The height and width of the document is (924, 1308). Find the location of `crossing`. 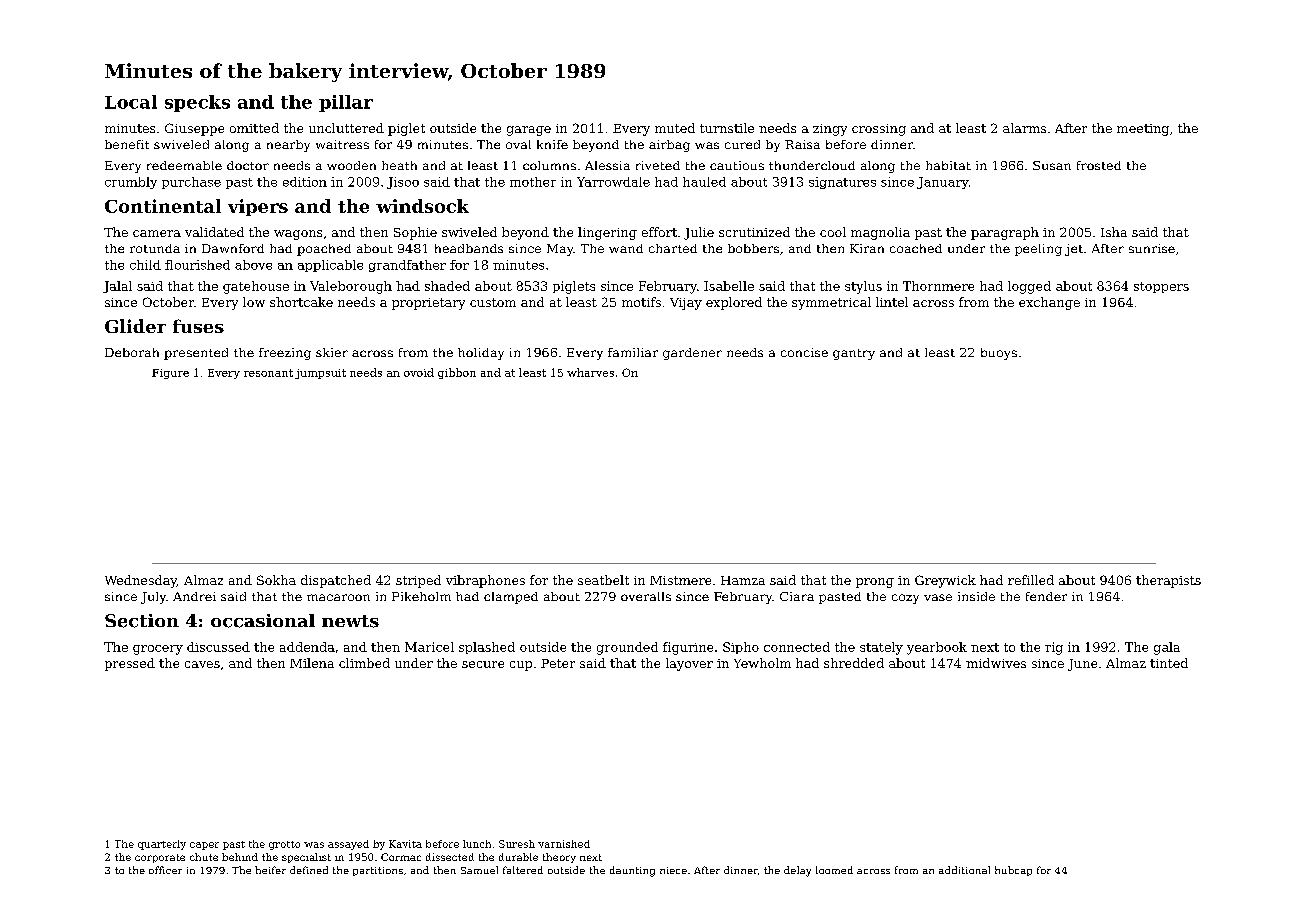

crossing is located at coordinates (879, 130).
